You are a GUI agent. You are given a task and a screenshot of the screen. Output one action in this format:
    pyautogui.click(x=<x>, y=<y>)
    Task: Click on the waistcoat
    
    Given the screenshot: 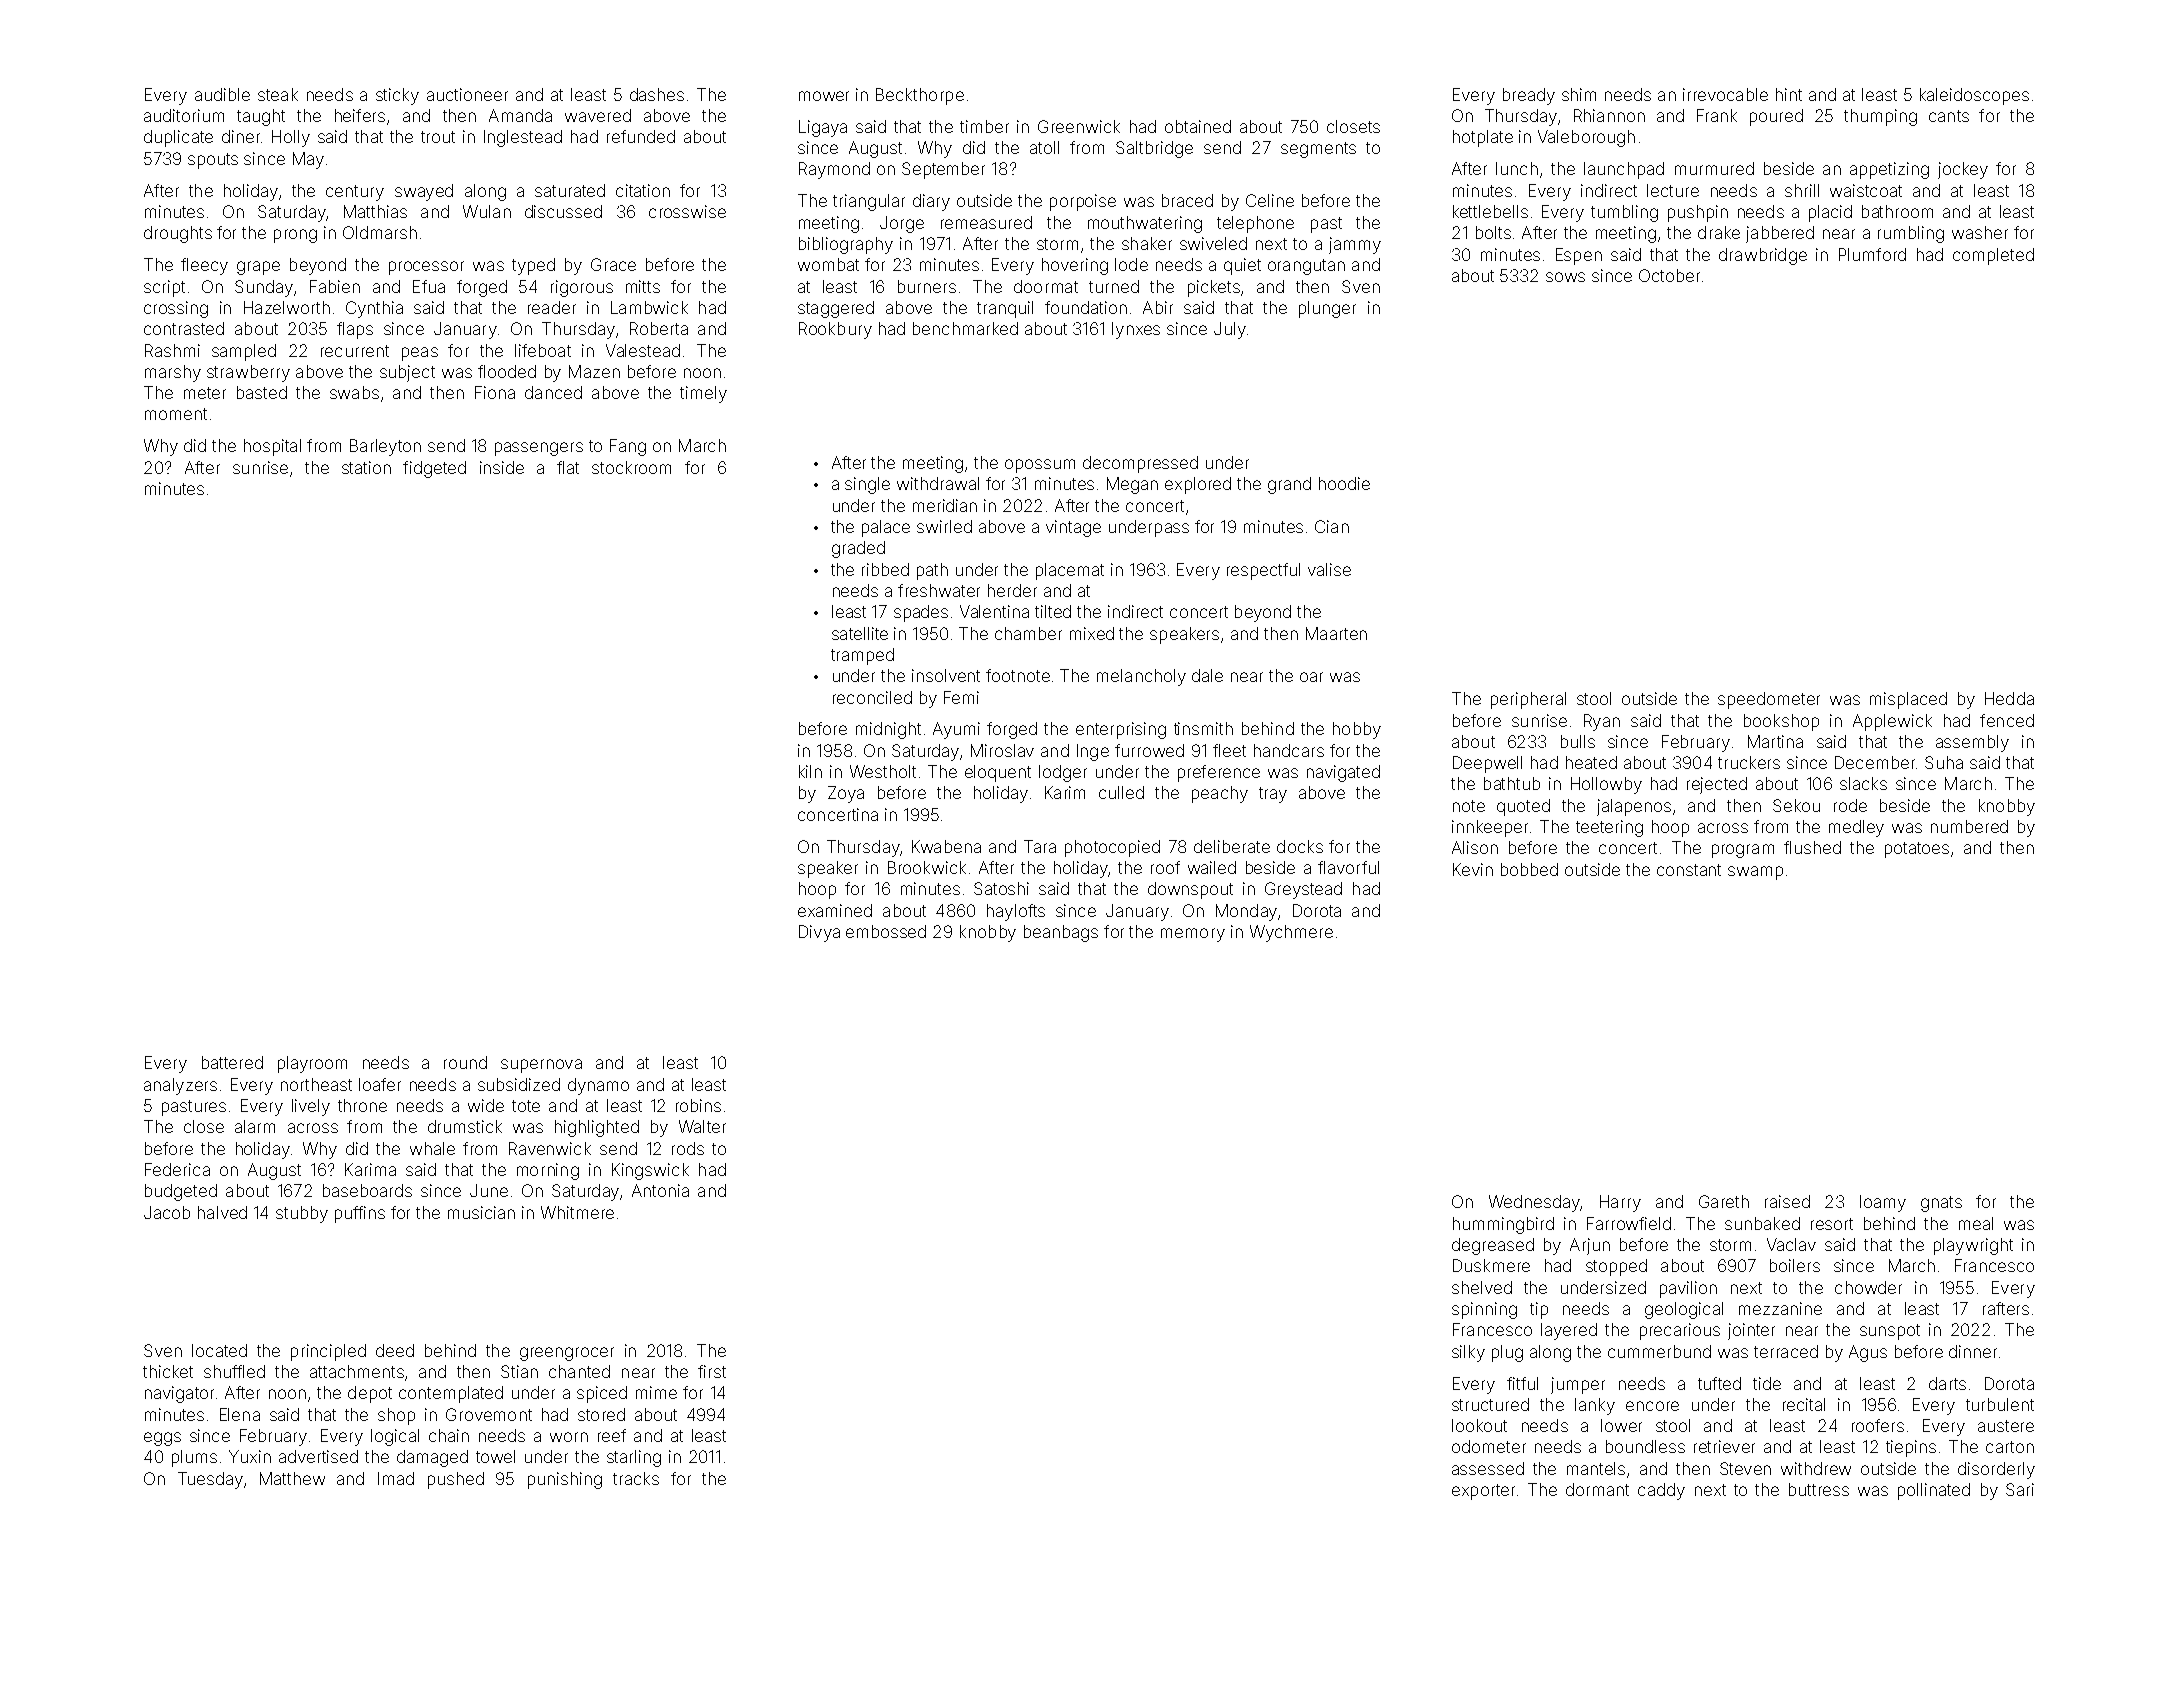 What is the action you would take?
    pyautogui.click(x=1866, y=190)
